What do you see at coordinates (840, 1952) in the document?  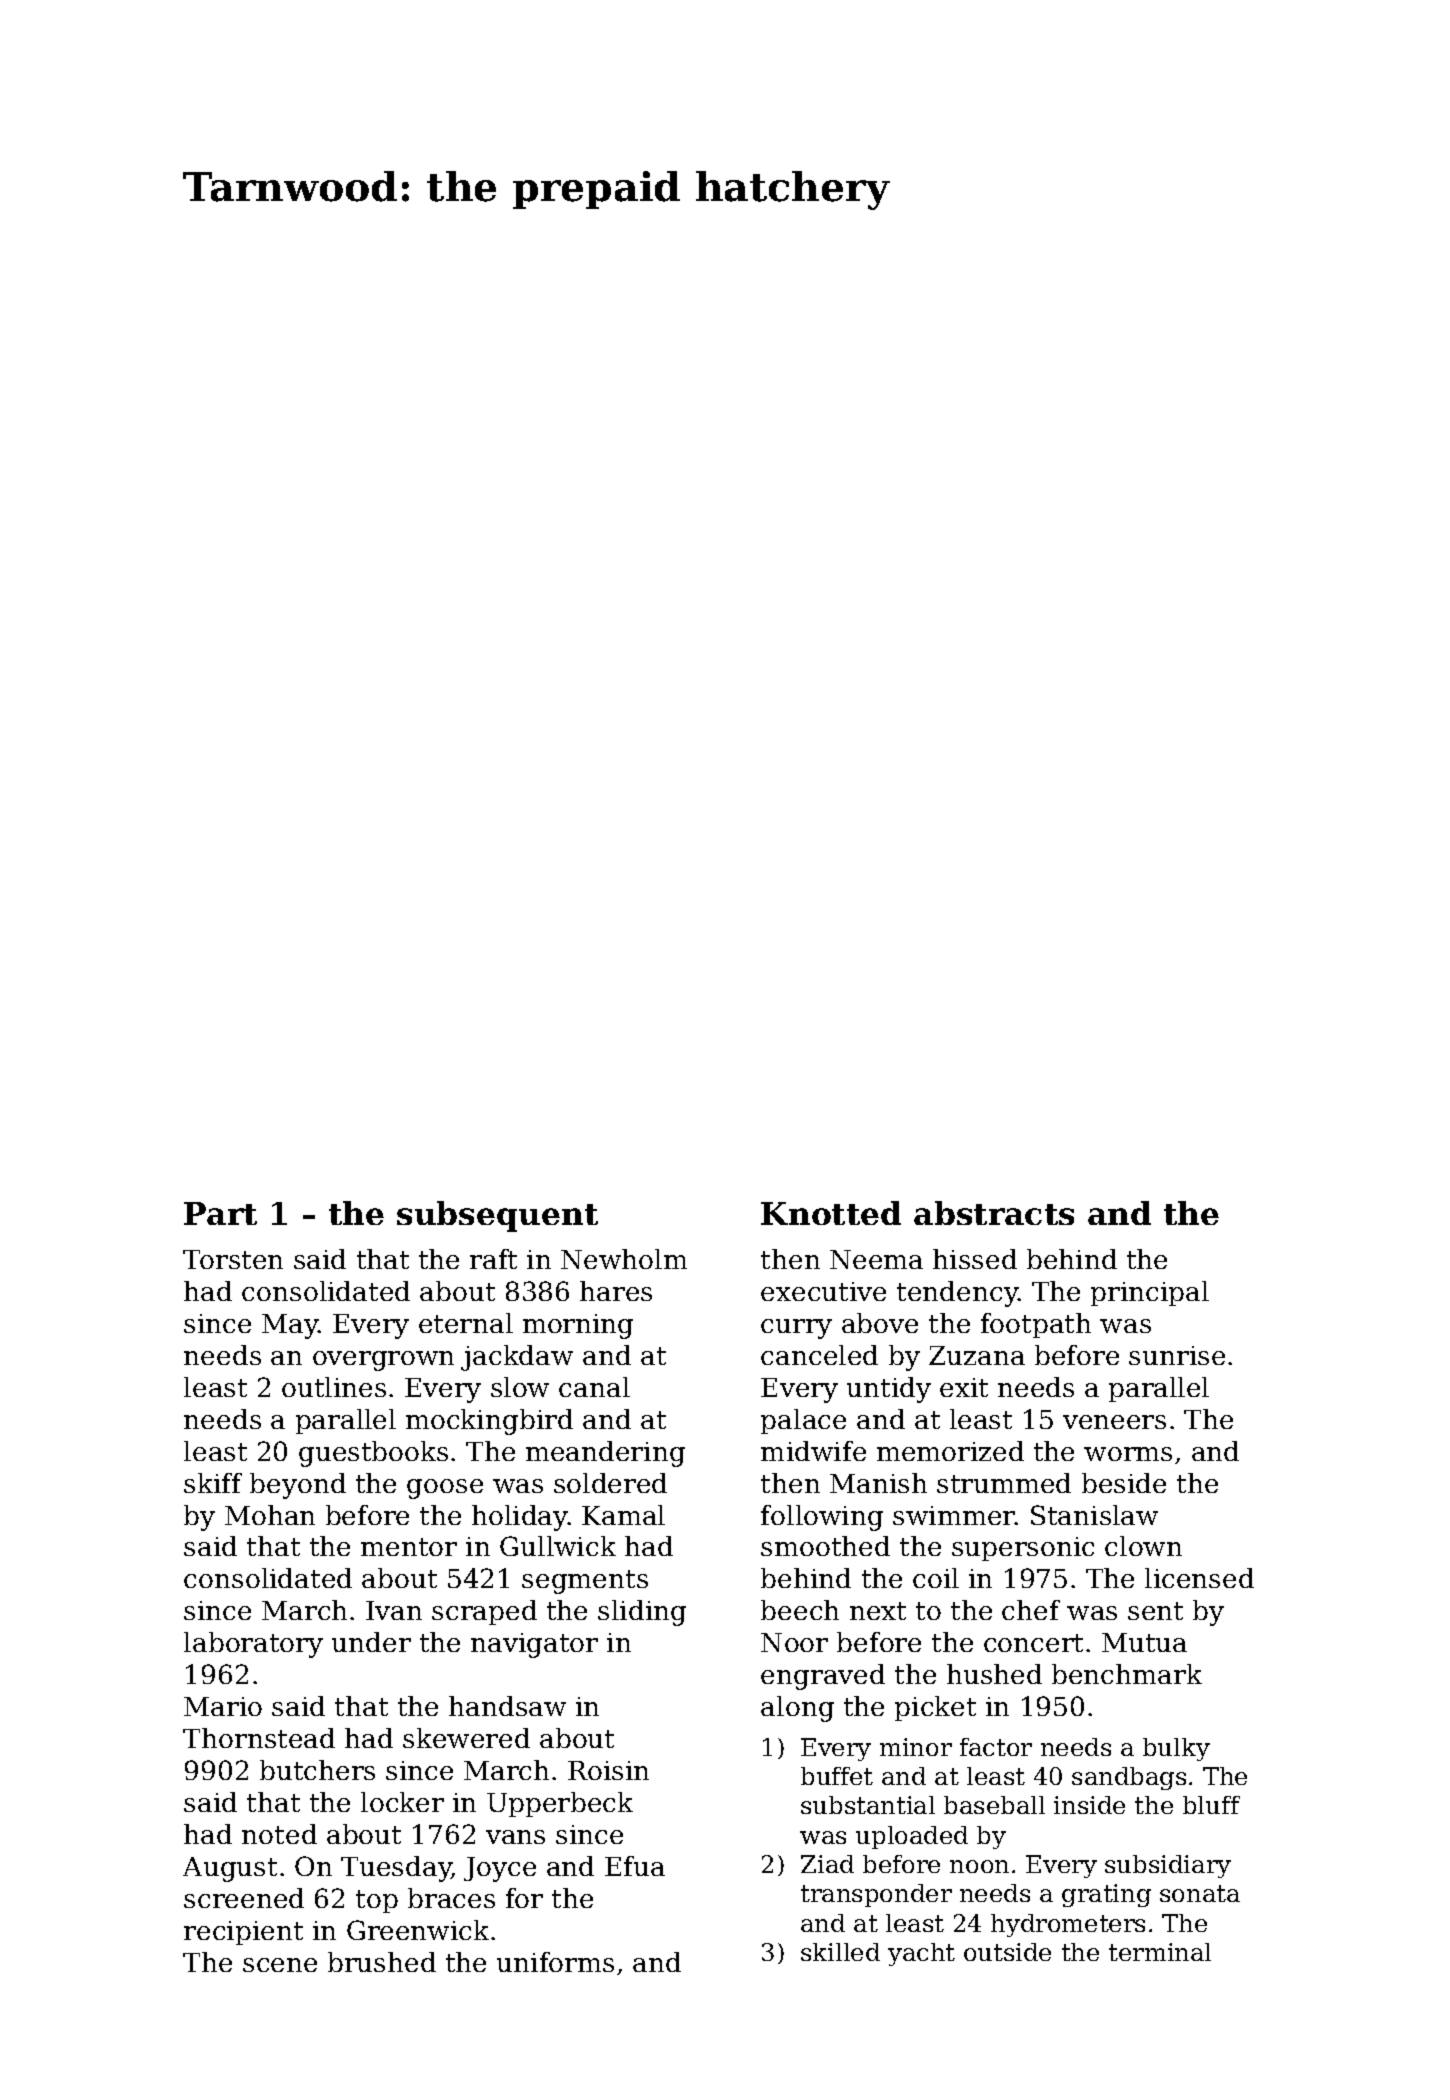 I see `skilled` at bounding box center [840, 1952].
